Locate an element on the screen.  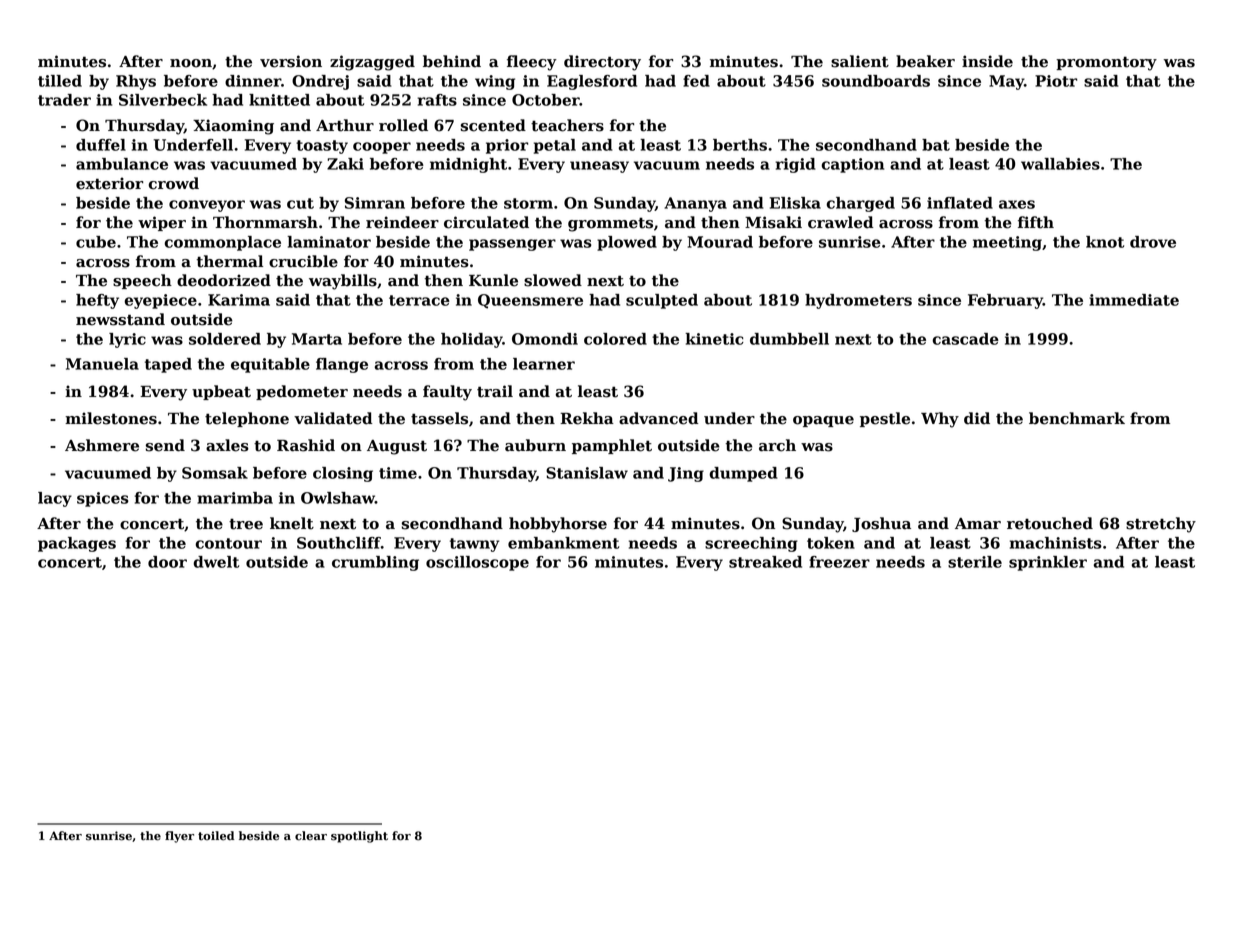
plowed is located at coordinates (627, 243).
